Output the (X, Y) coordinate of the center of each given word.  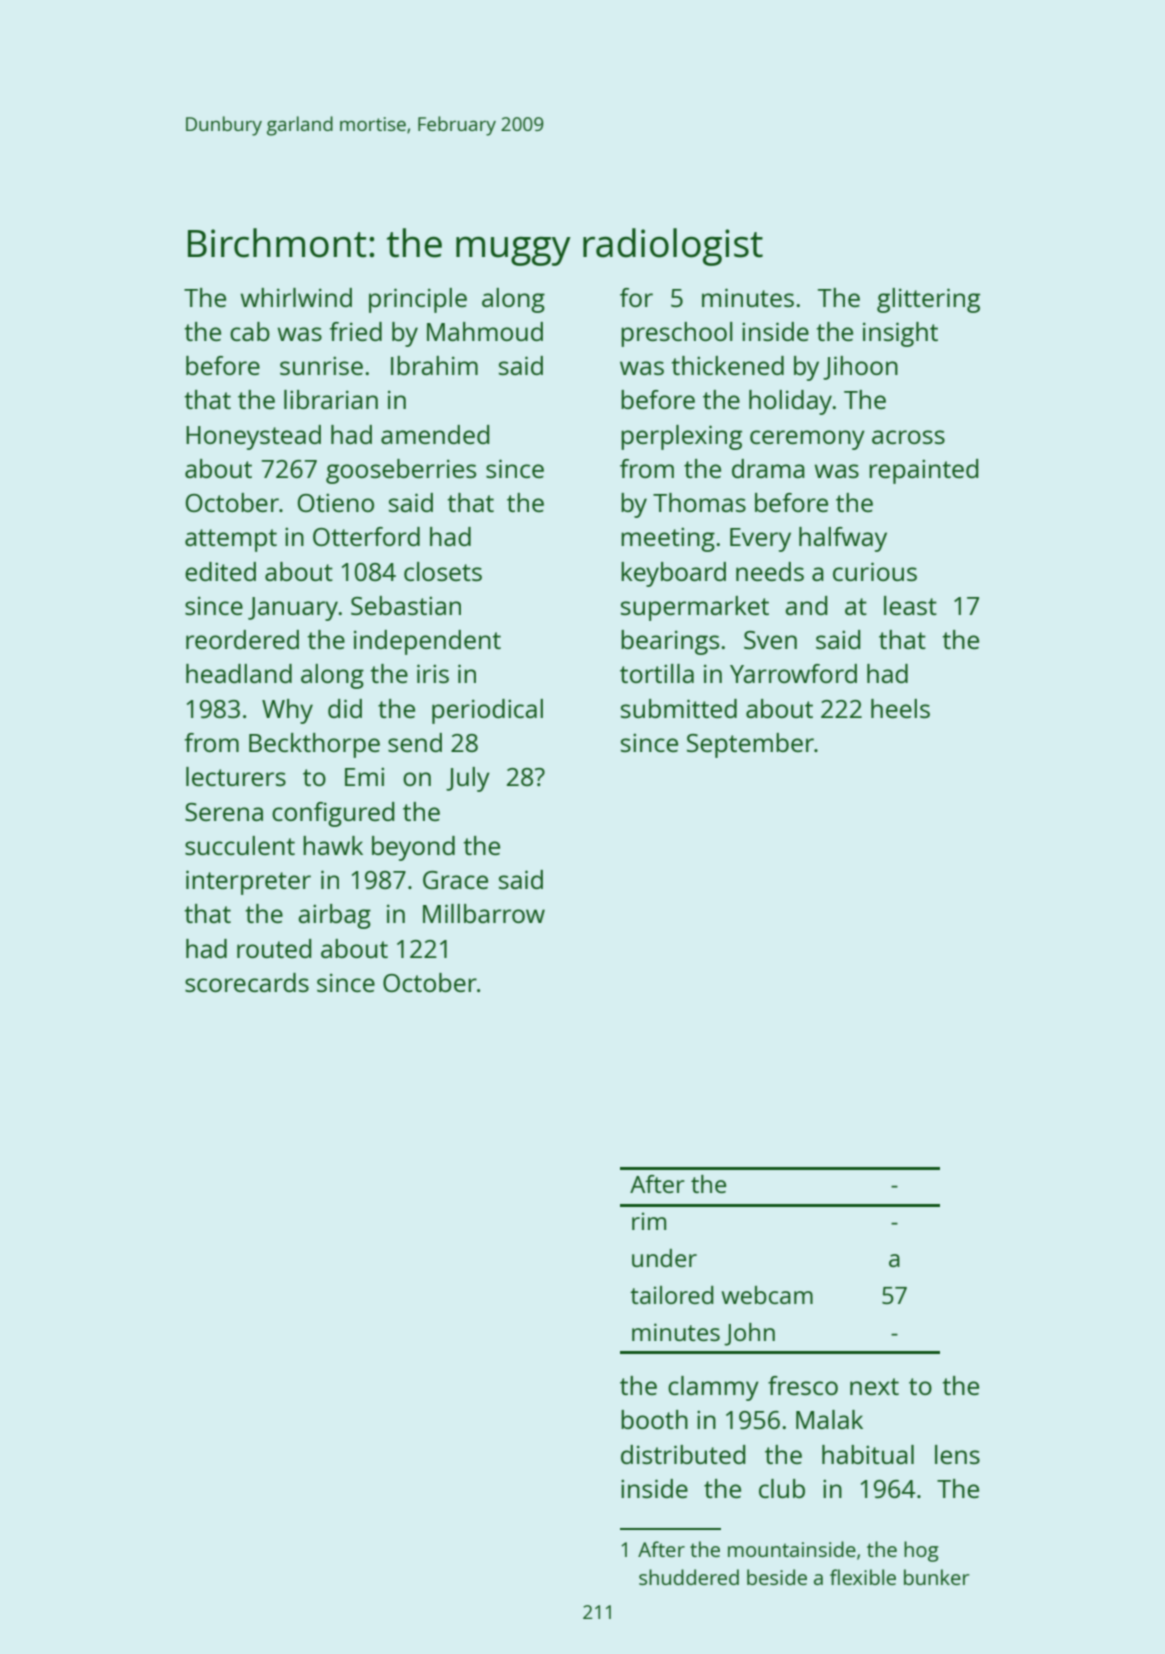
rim (649, 1221)
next (874, 1386)
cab (250, 331)
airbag (334, 916)
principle (418, 300)
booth (654, 1419)
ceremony (807, 440)
